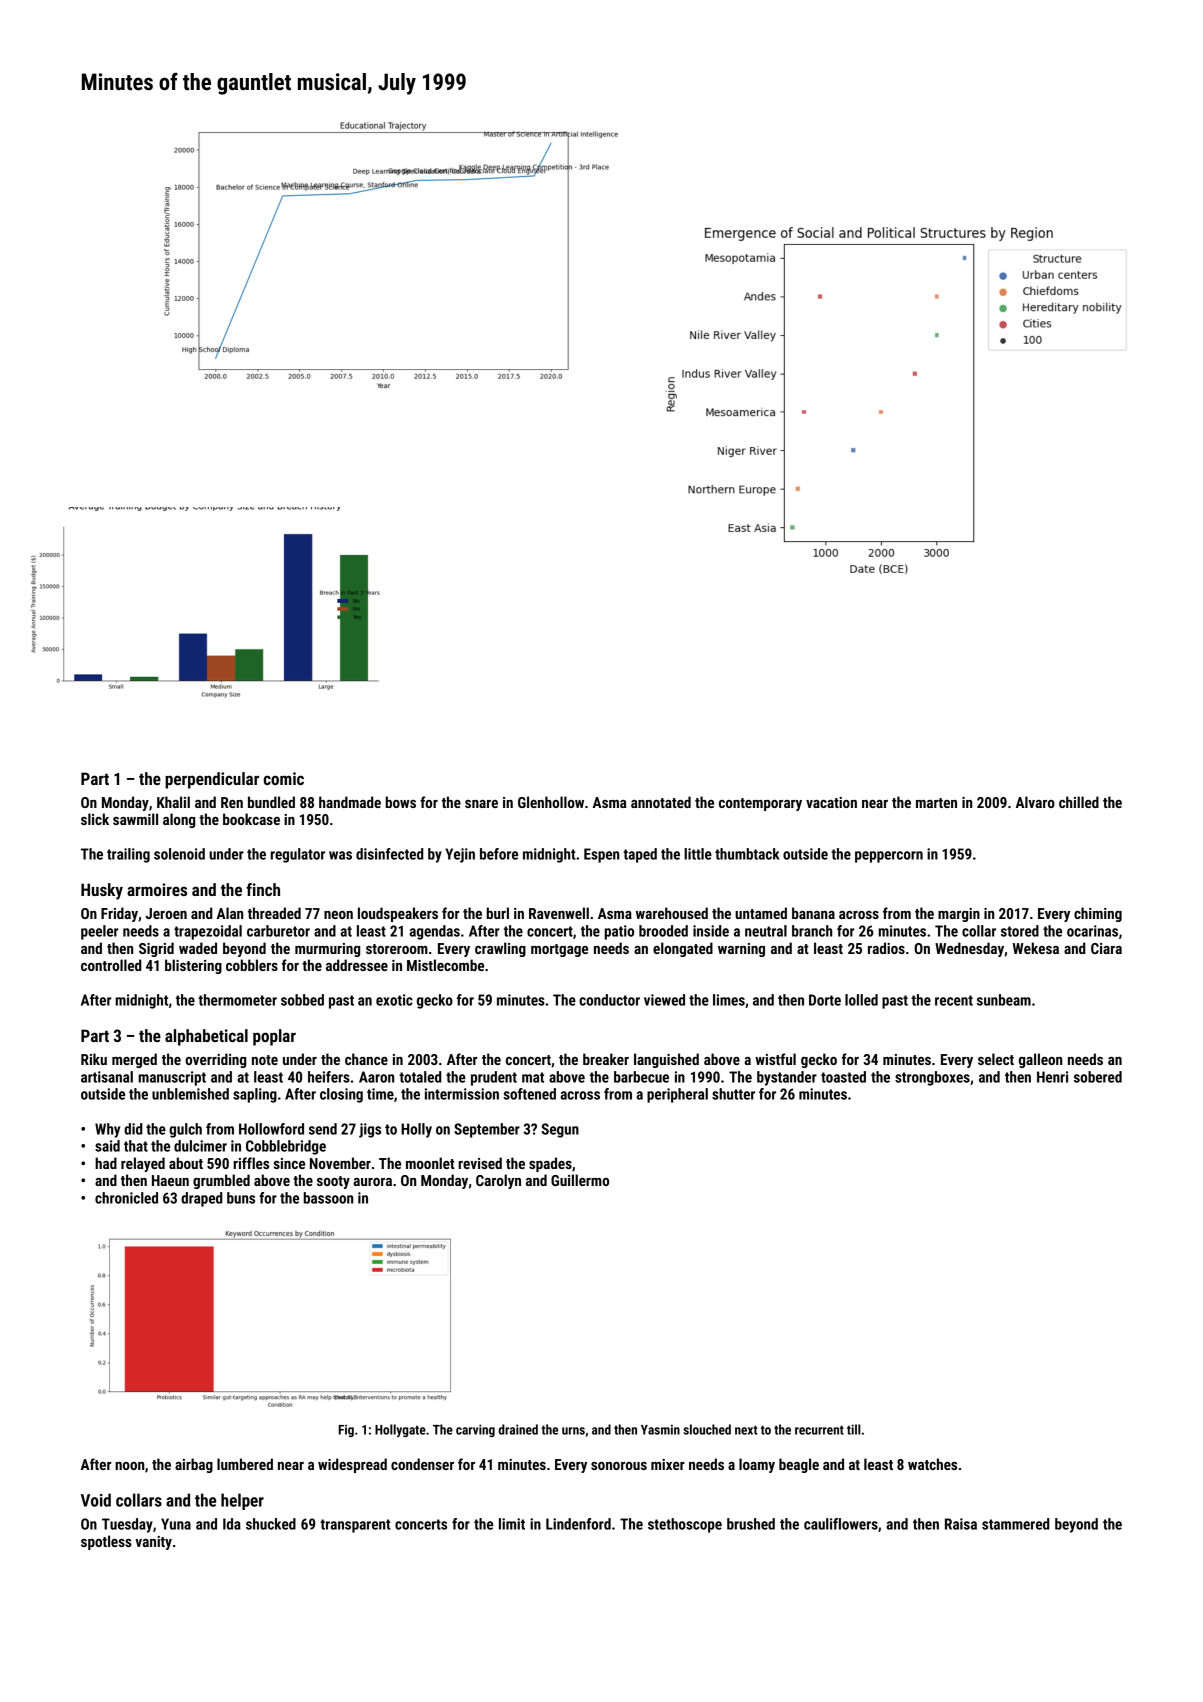  Describe the element at coordinates (573, 1431) in the screenshot. I see `urns` at that location.
